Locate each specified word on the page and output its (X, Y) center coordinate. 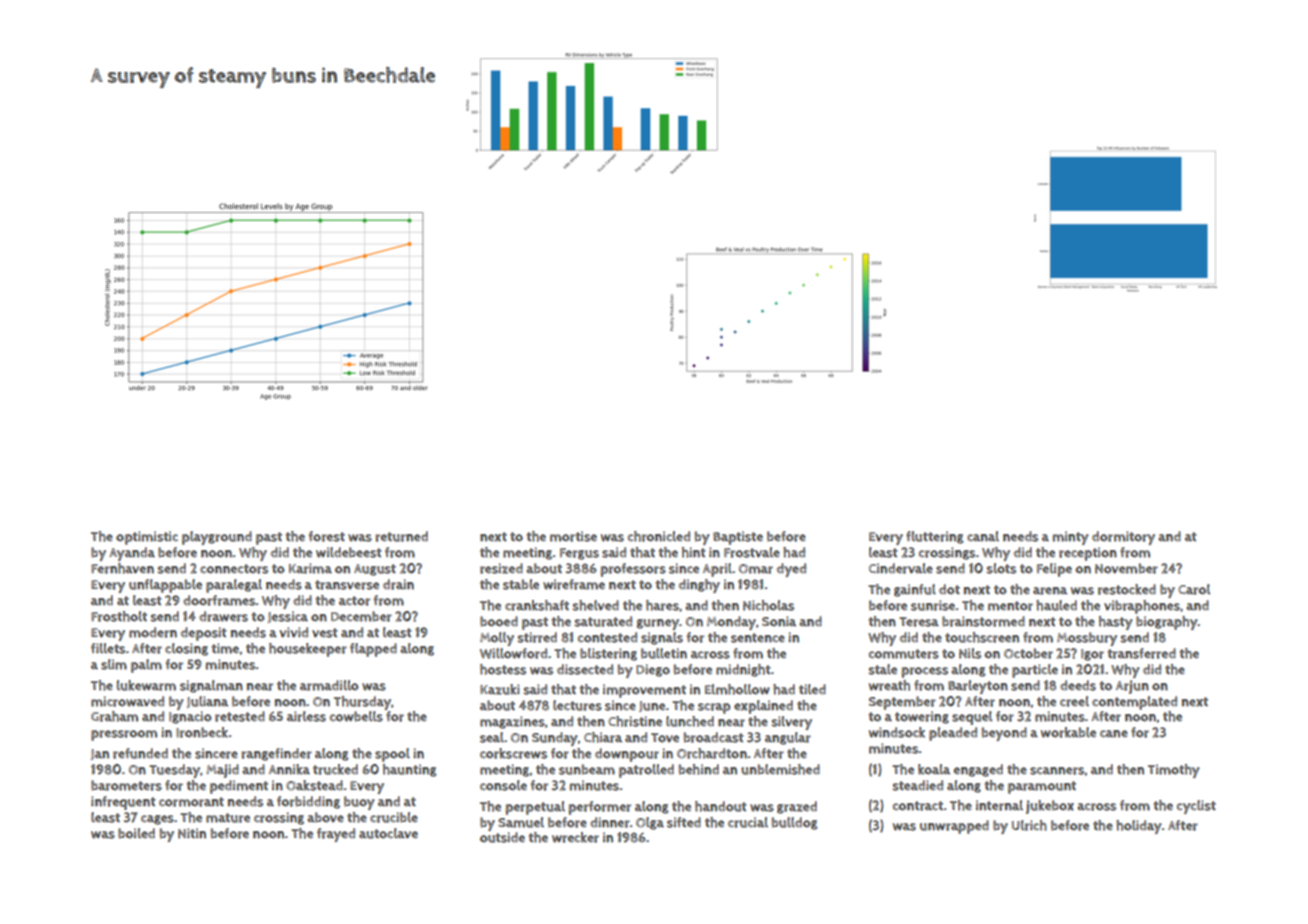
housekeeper (308, 650)
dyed (791, 570)
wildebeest (349, 552)
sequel (972, 718)
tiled (812, 689)
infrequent (123, 803)
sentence (758, 638)
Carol (1194, 589)
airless (306, 716)
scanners (1057, 771)
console (503, 785)
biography (1167, 623)
